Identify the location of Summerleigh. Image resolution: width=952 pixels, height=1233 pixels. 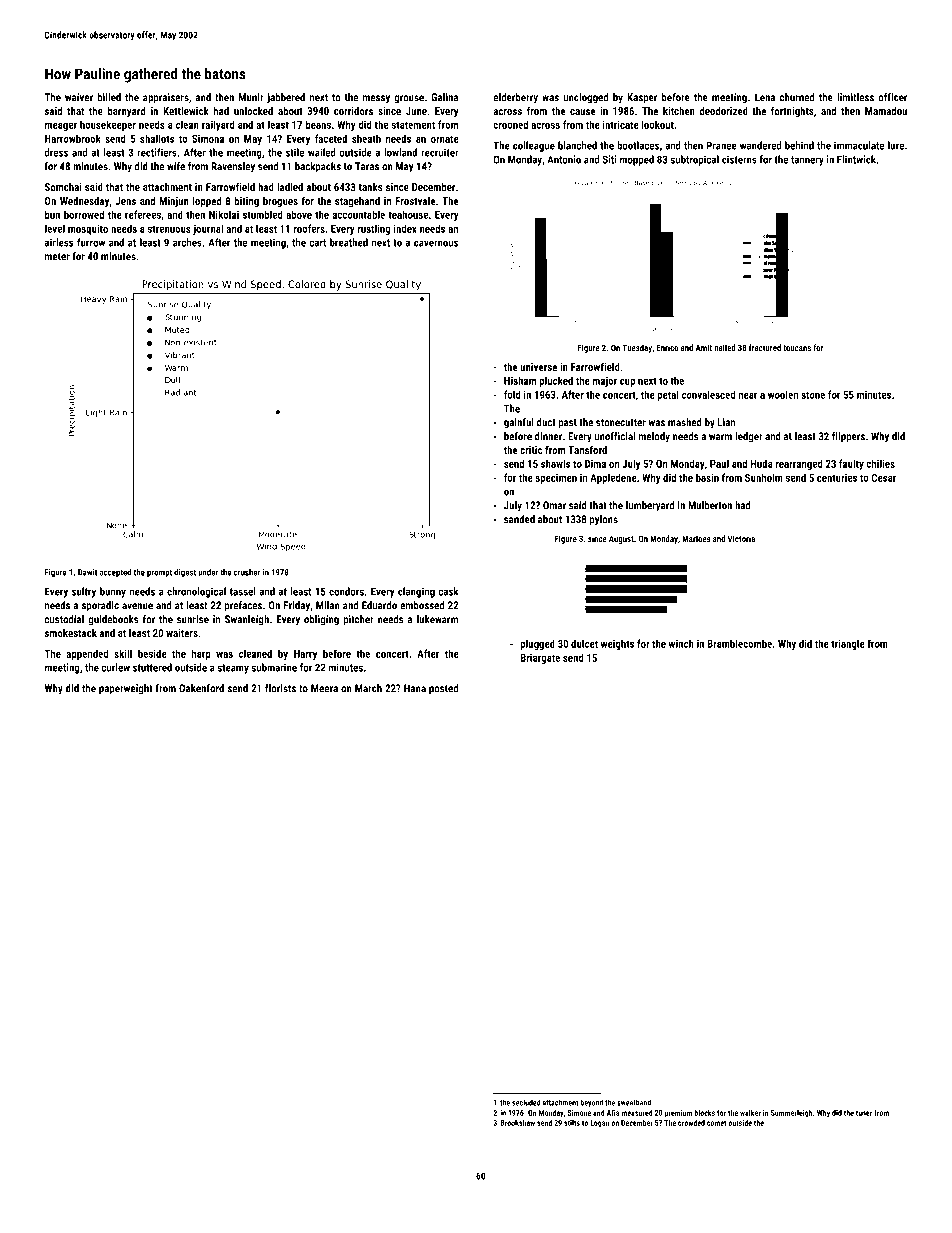
(792, 1114).
